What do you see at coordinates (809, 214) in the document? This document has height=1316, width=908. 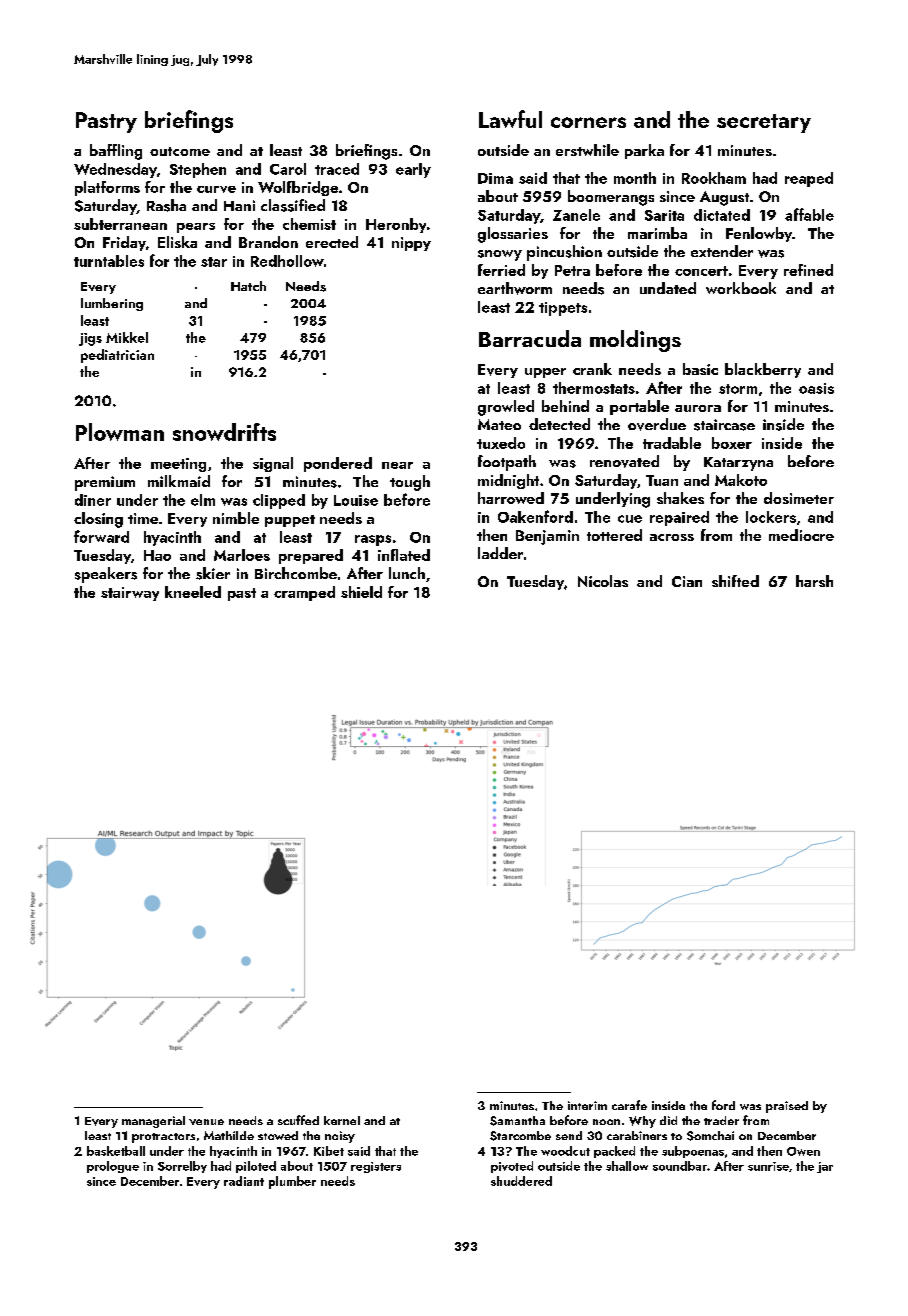 I see `affable` at bounding box center [809, 214].
